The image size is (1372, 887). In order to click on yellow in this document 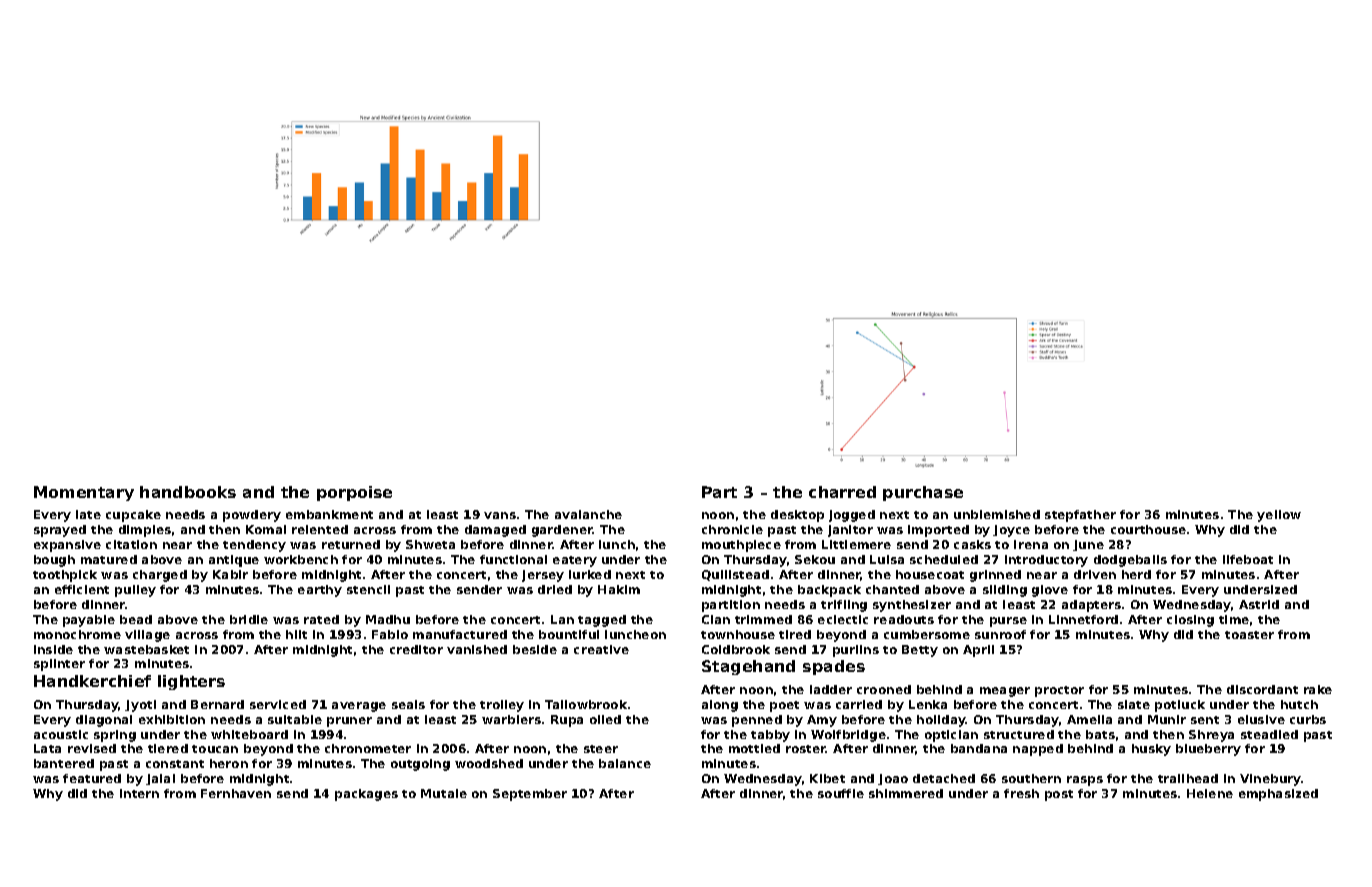, I will do `click(1279, 516)`.
